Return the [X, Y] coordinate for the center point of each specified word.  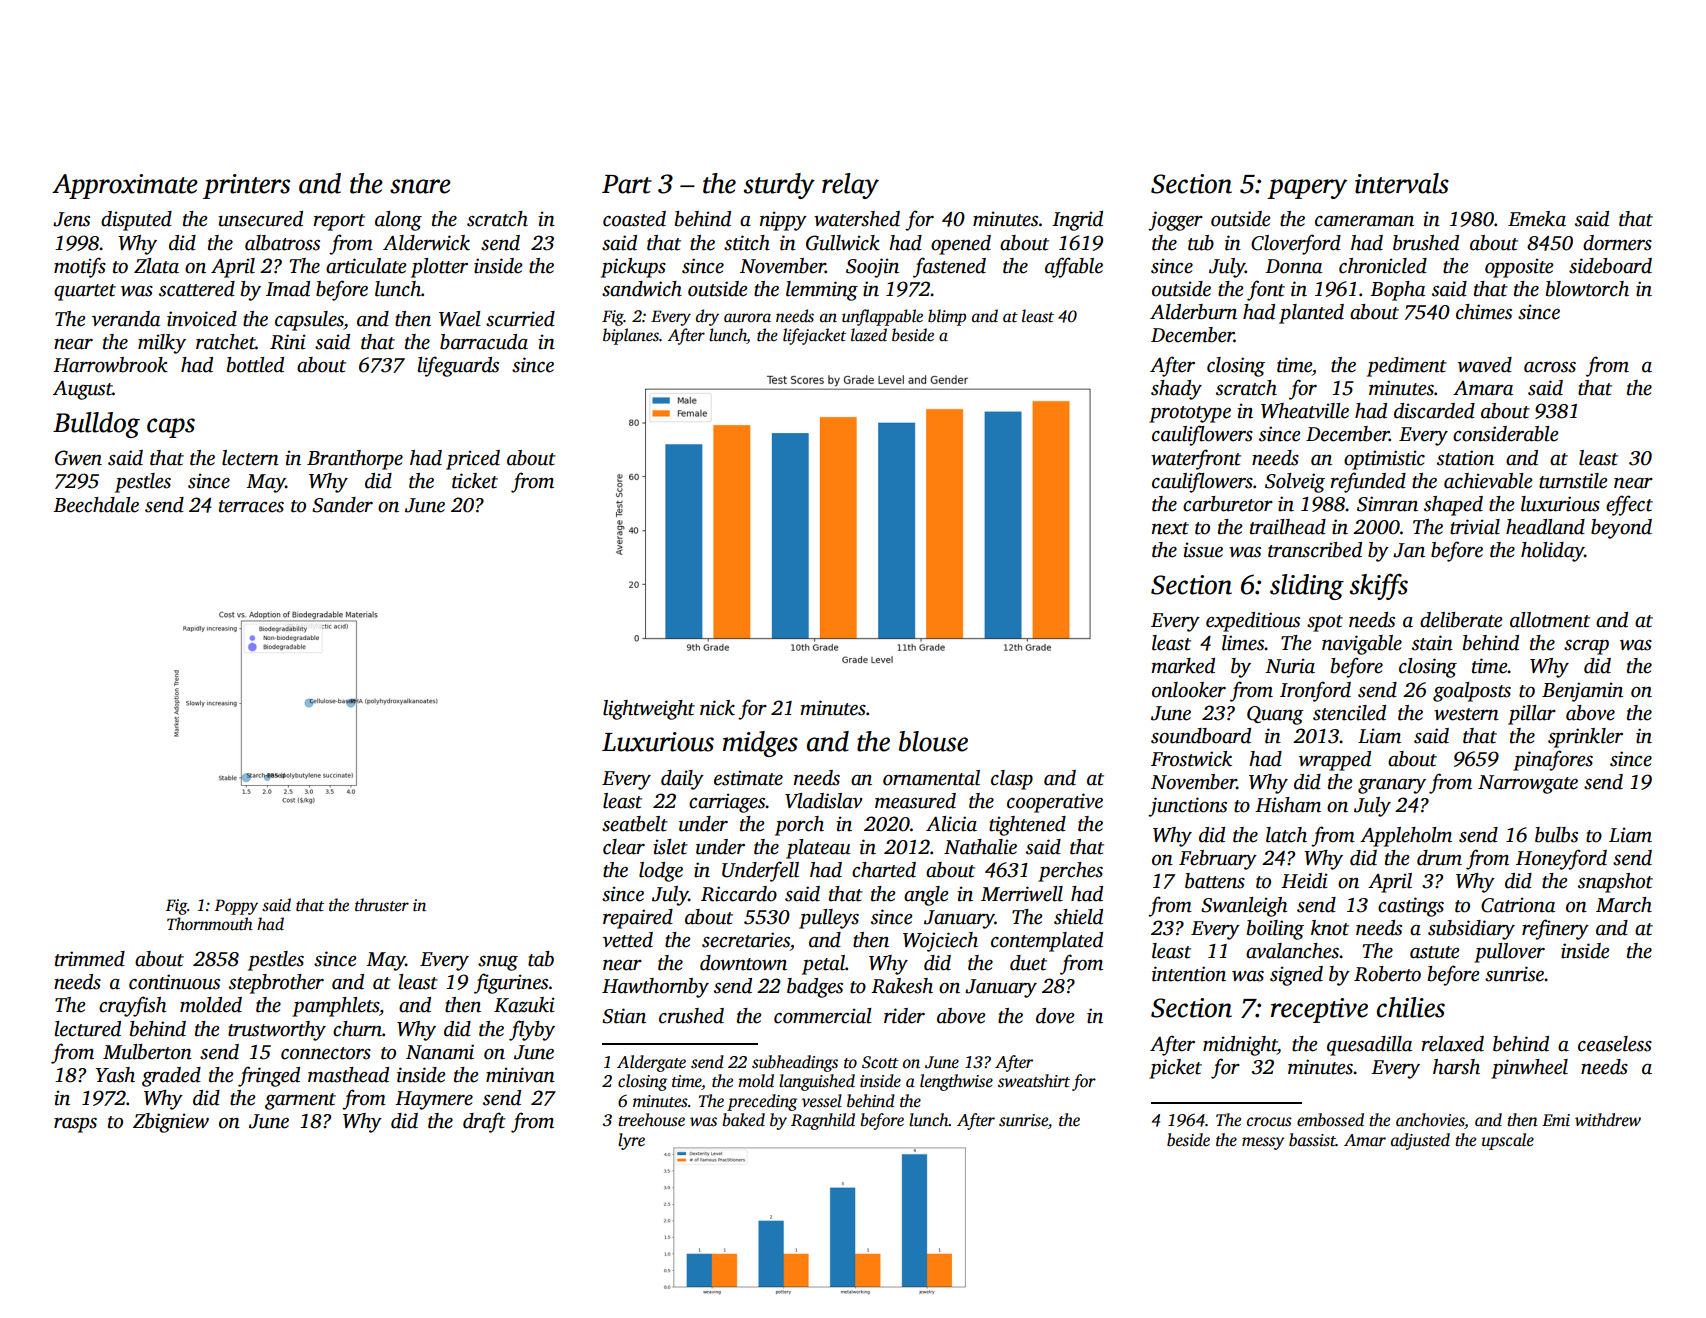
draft [484, 1122]
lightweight [649, 710]
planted [1311, 314]
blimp [947, 317]
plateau [818, 849]
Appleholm [1406, 837]
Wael [460, 319]
